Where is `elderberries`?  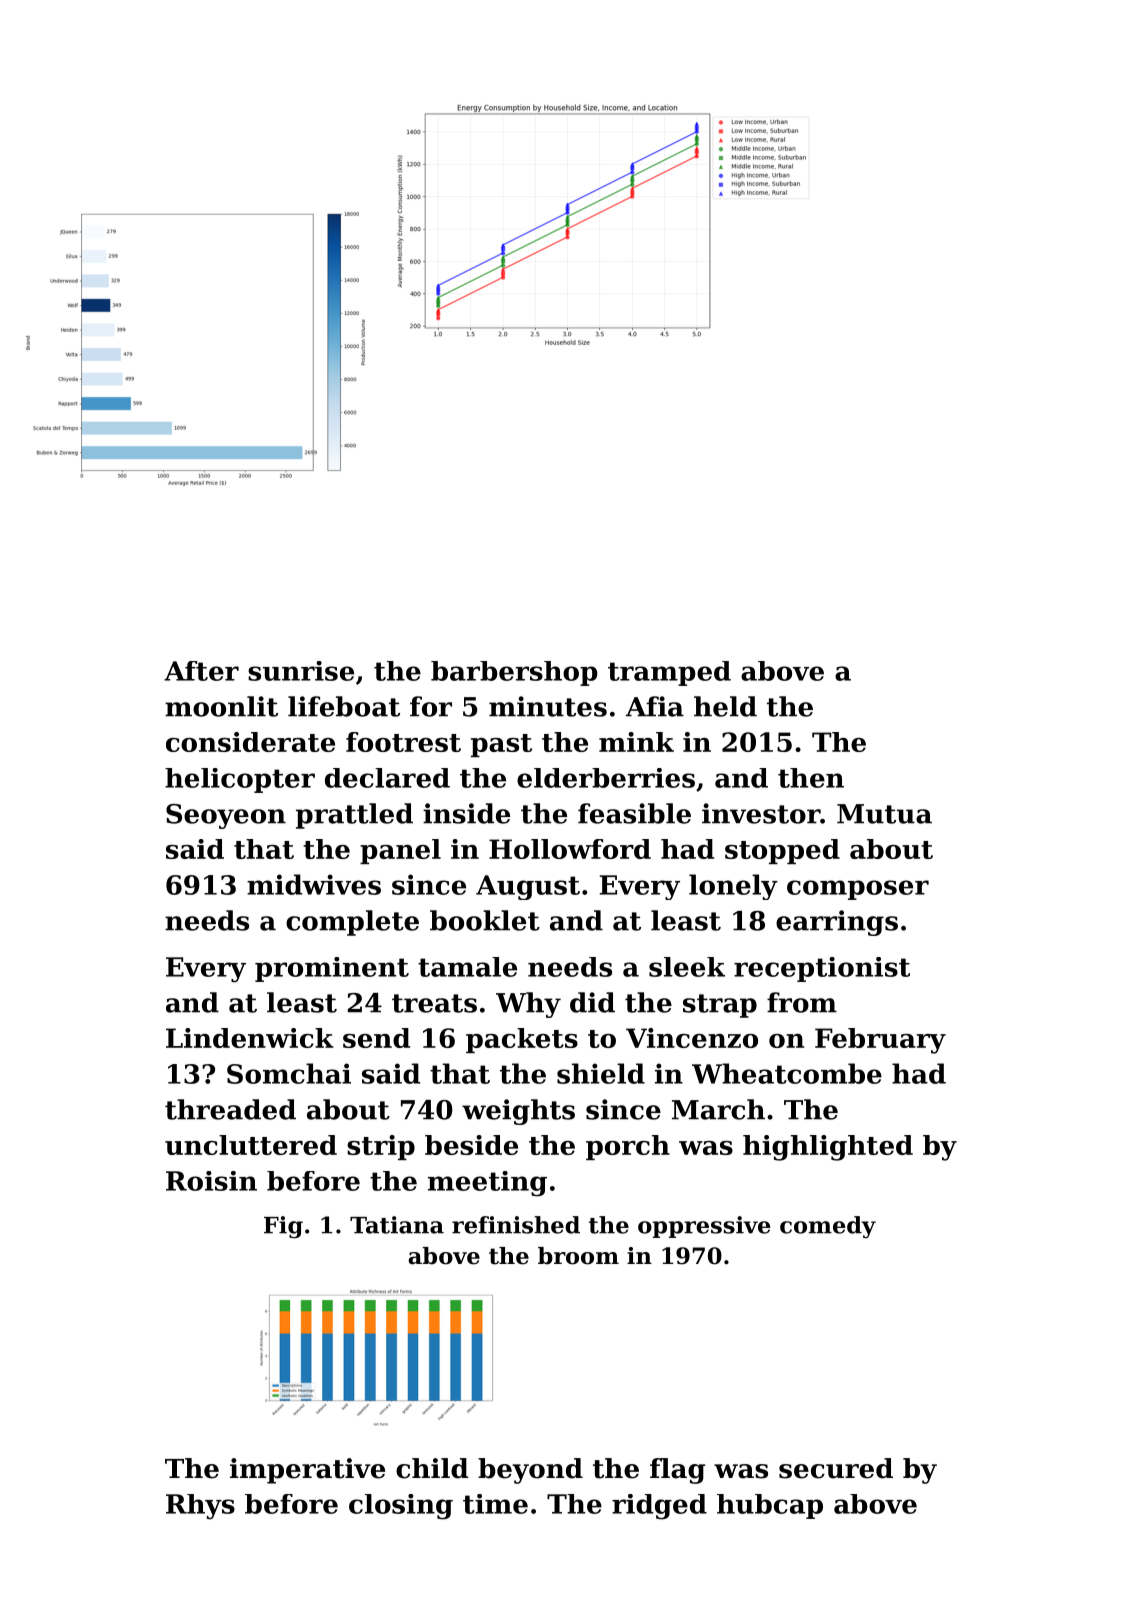
elderberries is located at coordinates (606, 778).
